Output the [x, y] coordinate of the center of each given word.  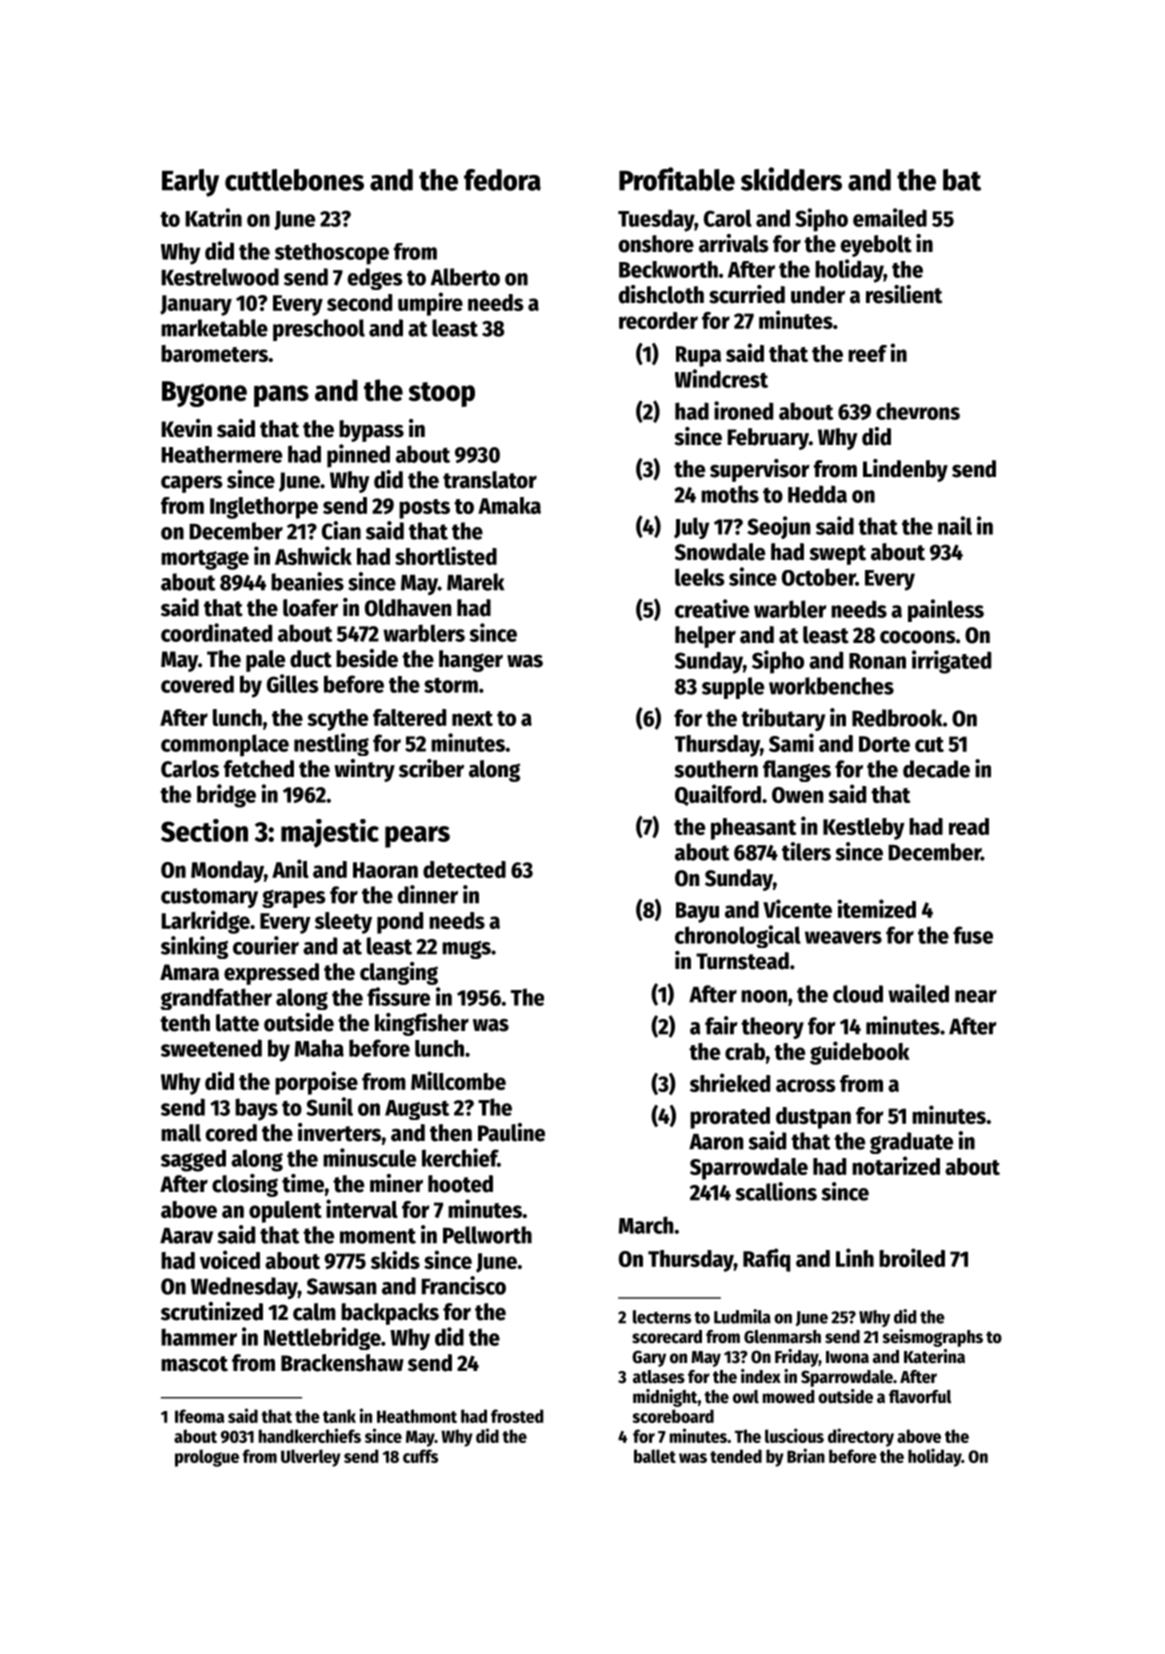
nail [955, 525]
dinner [428, 894]
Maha [319, 1048]
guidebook [860, 1053]
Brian [806, 1455]
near [976, 996]
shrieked [730, 1082]
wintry [364, 770]
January [196, 305]
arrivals [734, 243]
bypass [371, 431]
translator [490, 480]
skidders [791, 179]
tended [736, 1456]
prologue [207, 1458]
